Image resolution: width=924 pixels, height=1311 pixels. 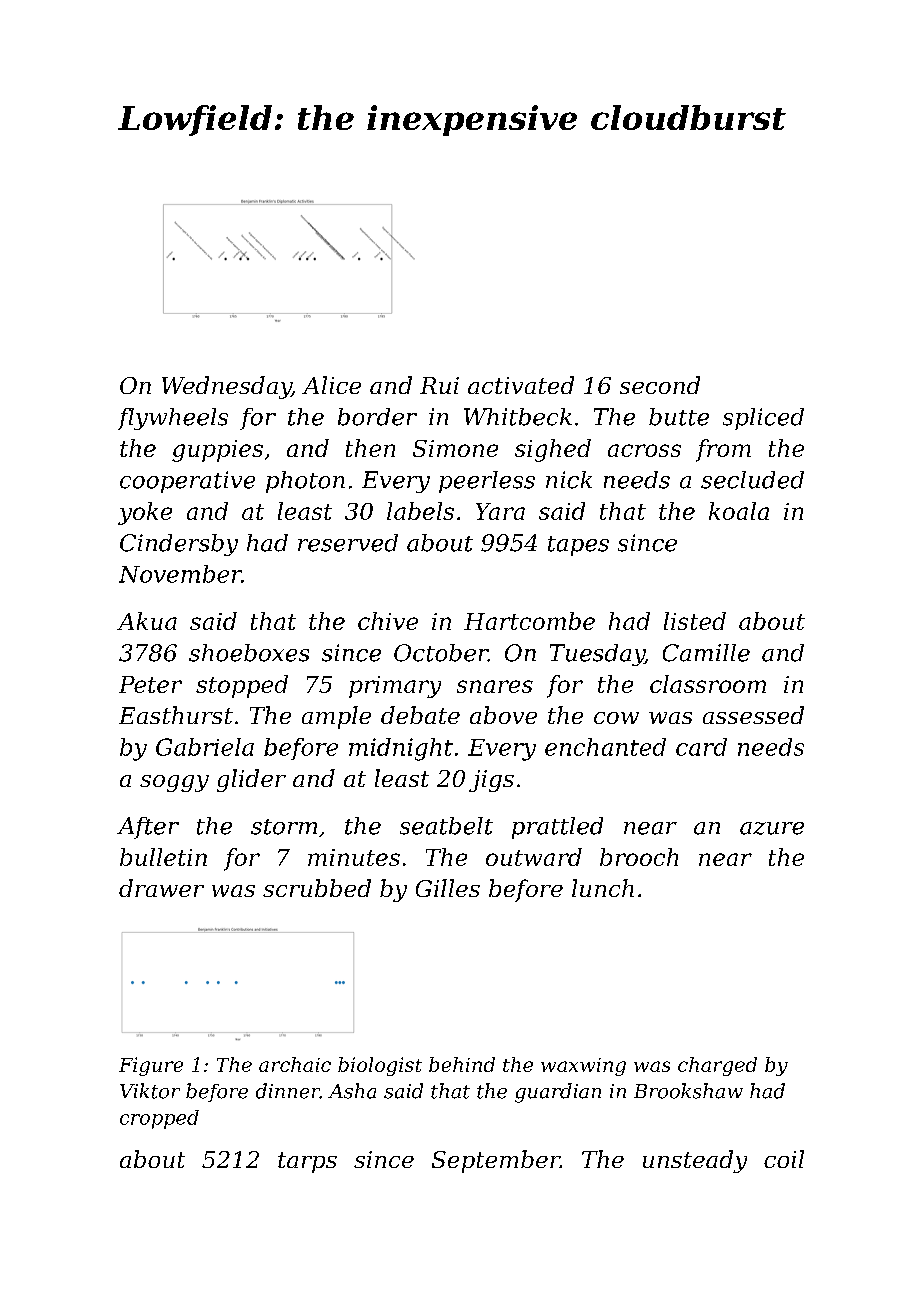 What do you see at coordinates (295, 1064) in the document?
I see `archaic` at bounding box center [295, 1064].
